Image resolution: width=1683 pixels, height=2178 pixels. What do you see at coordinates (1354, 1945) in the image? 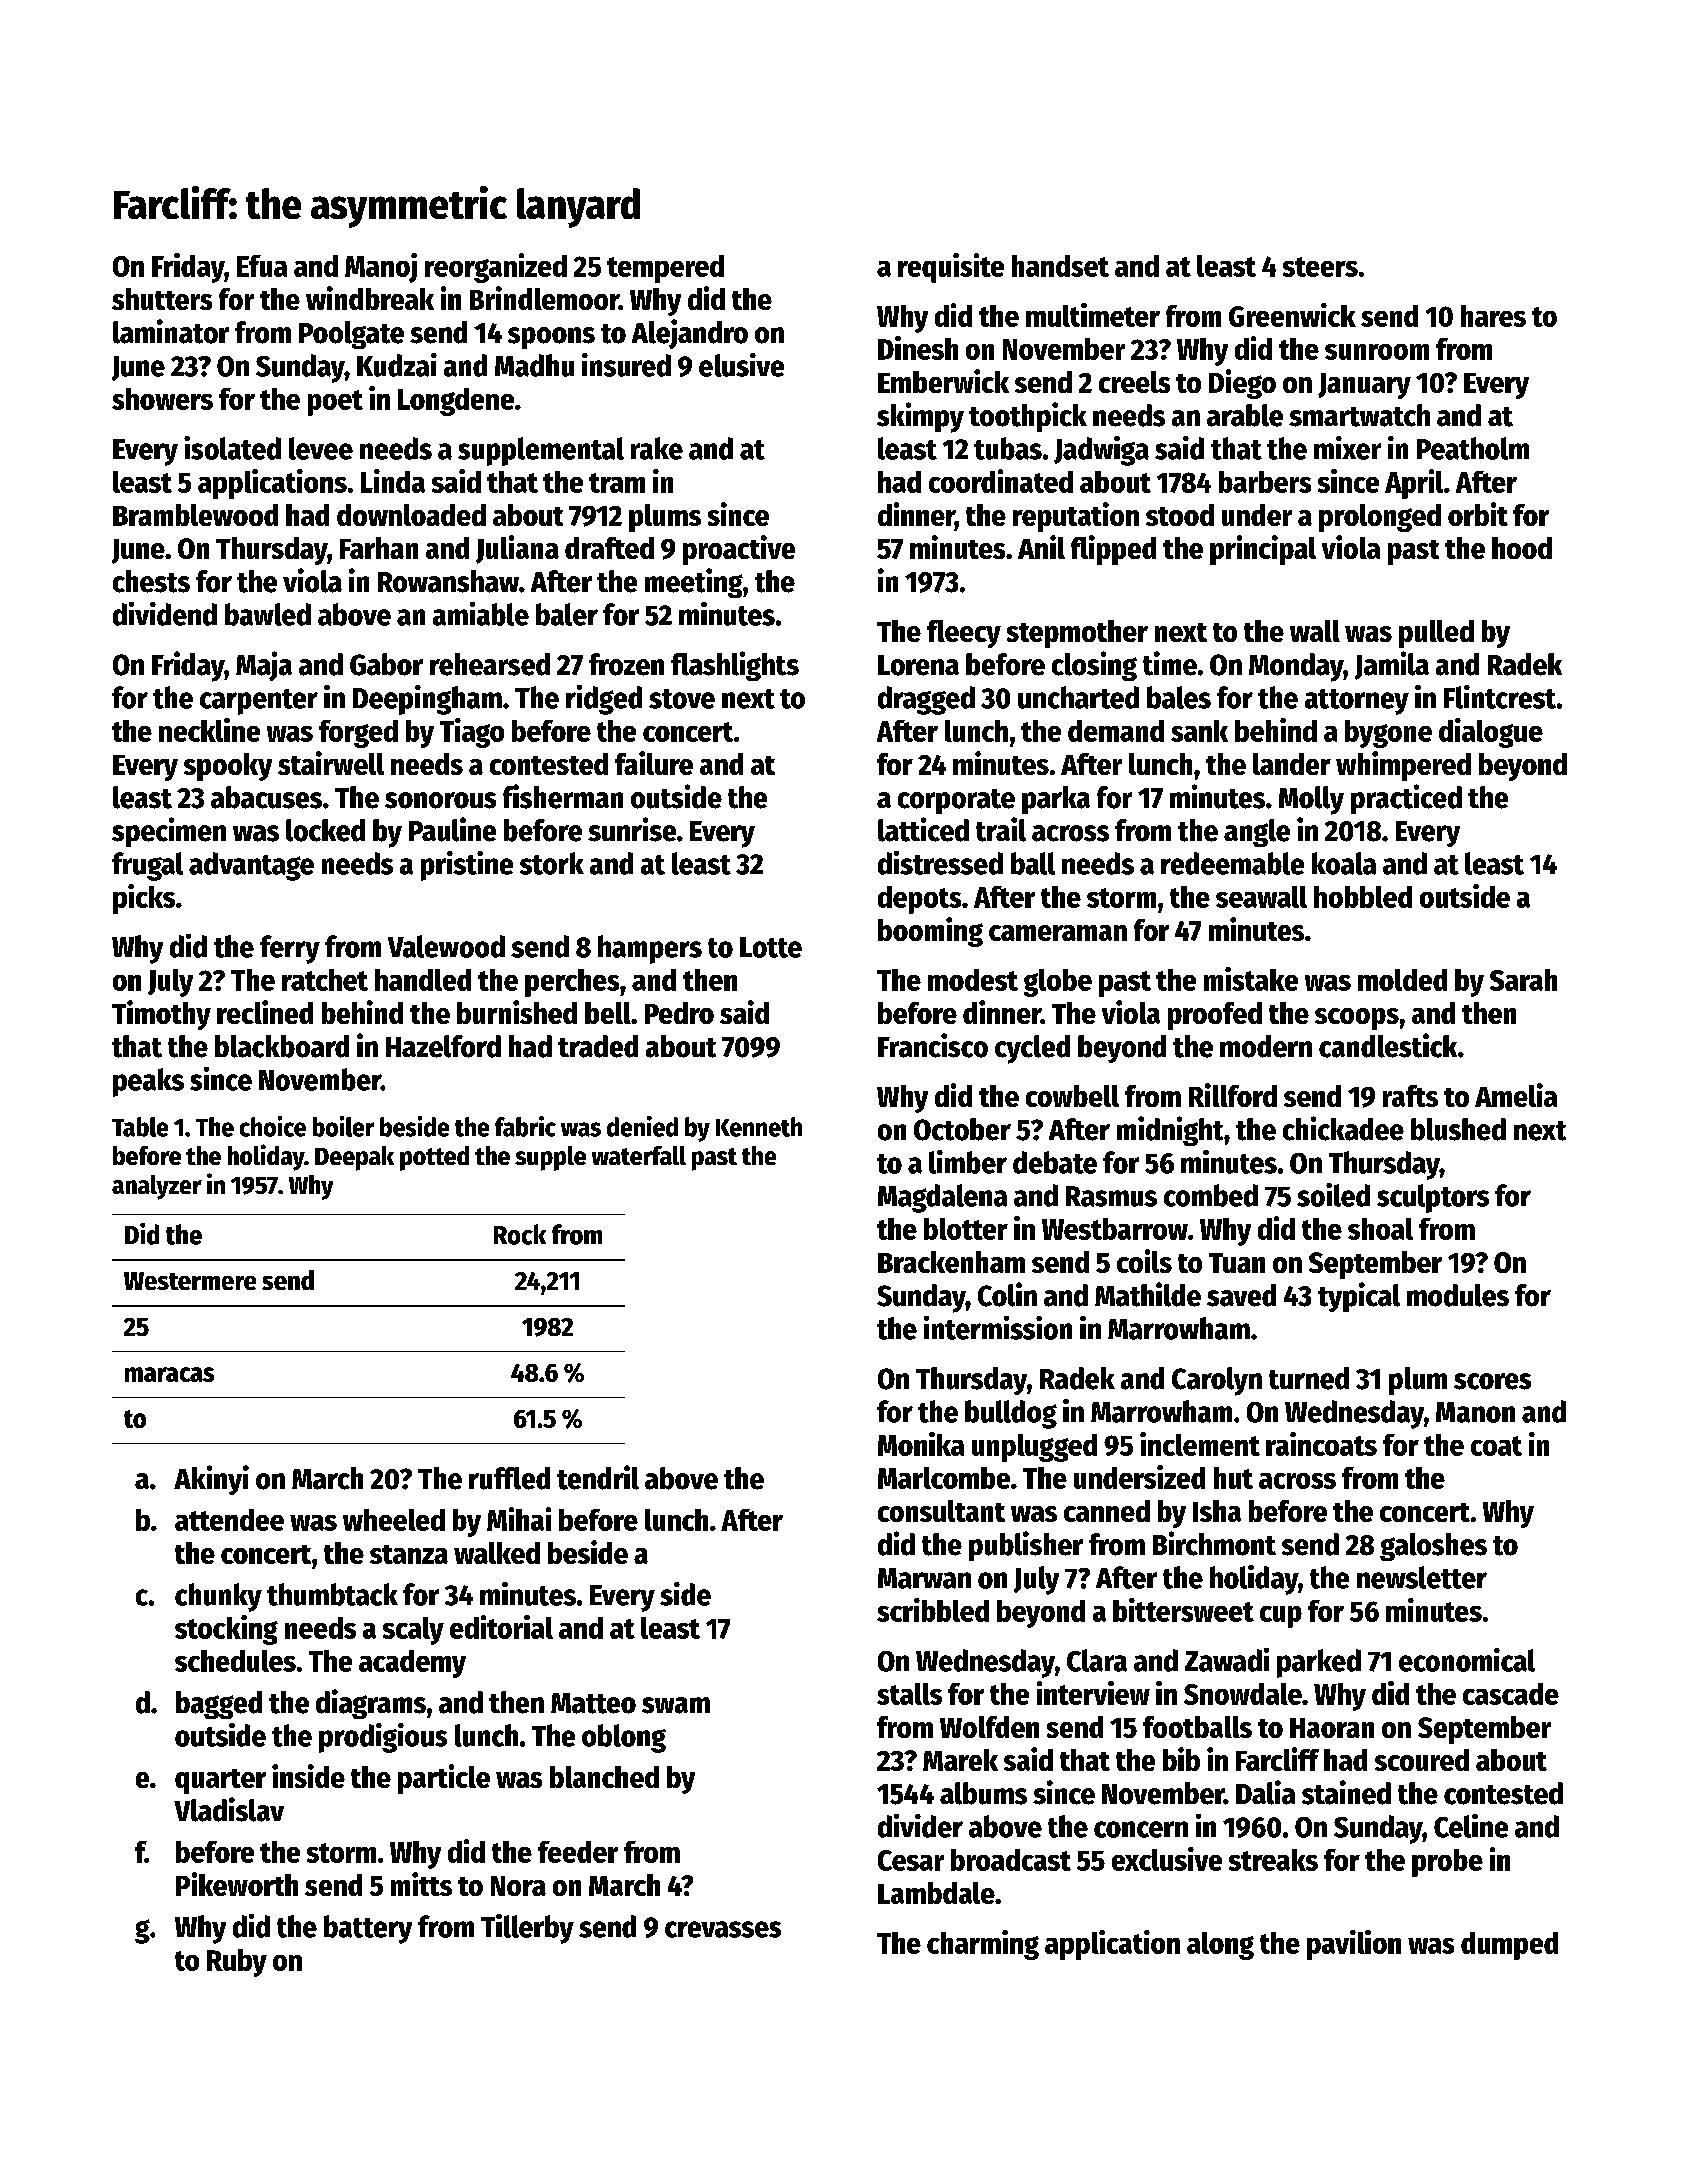
I see `pavilion` at bounding box center [1354, 1945].
